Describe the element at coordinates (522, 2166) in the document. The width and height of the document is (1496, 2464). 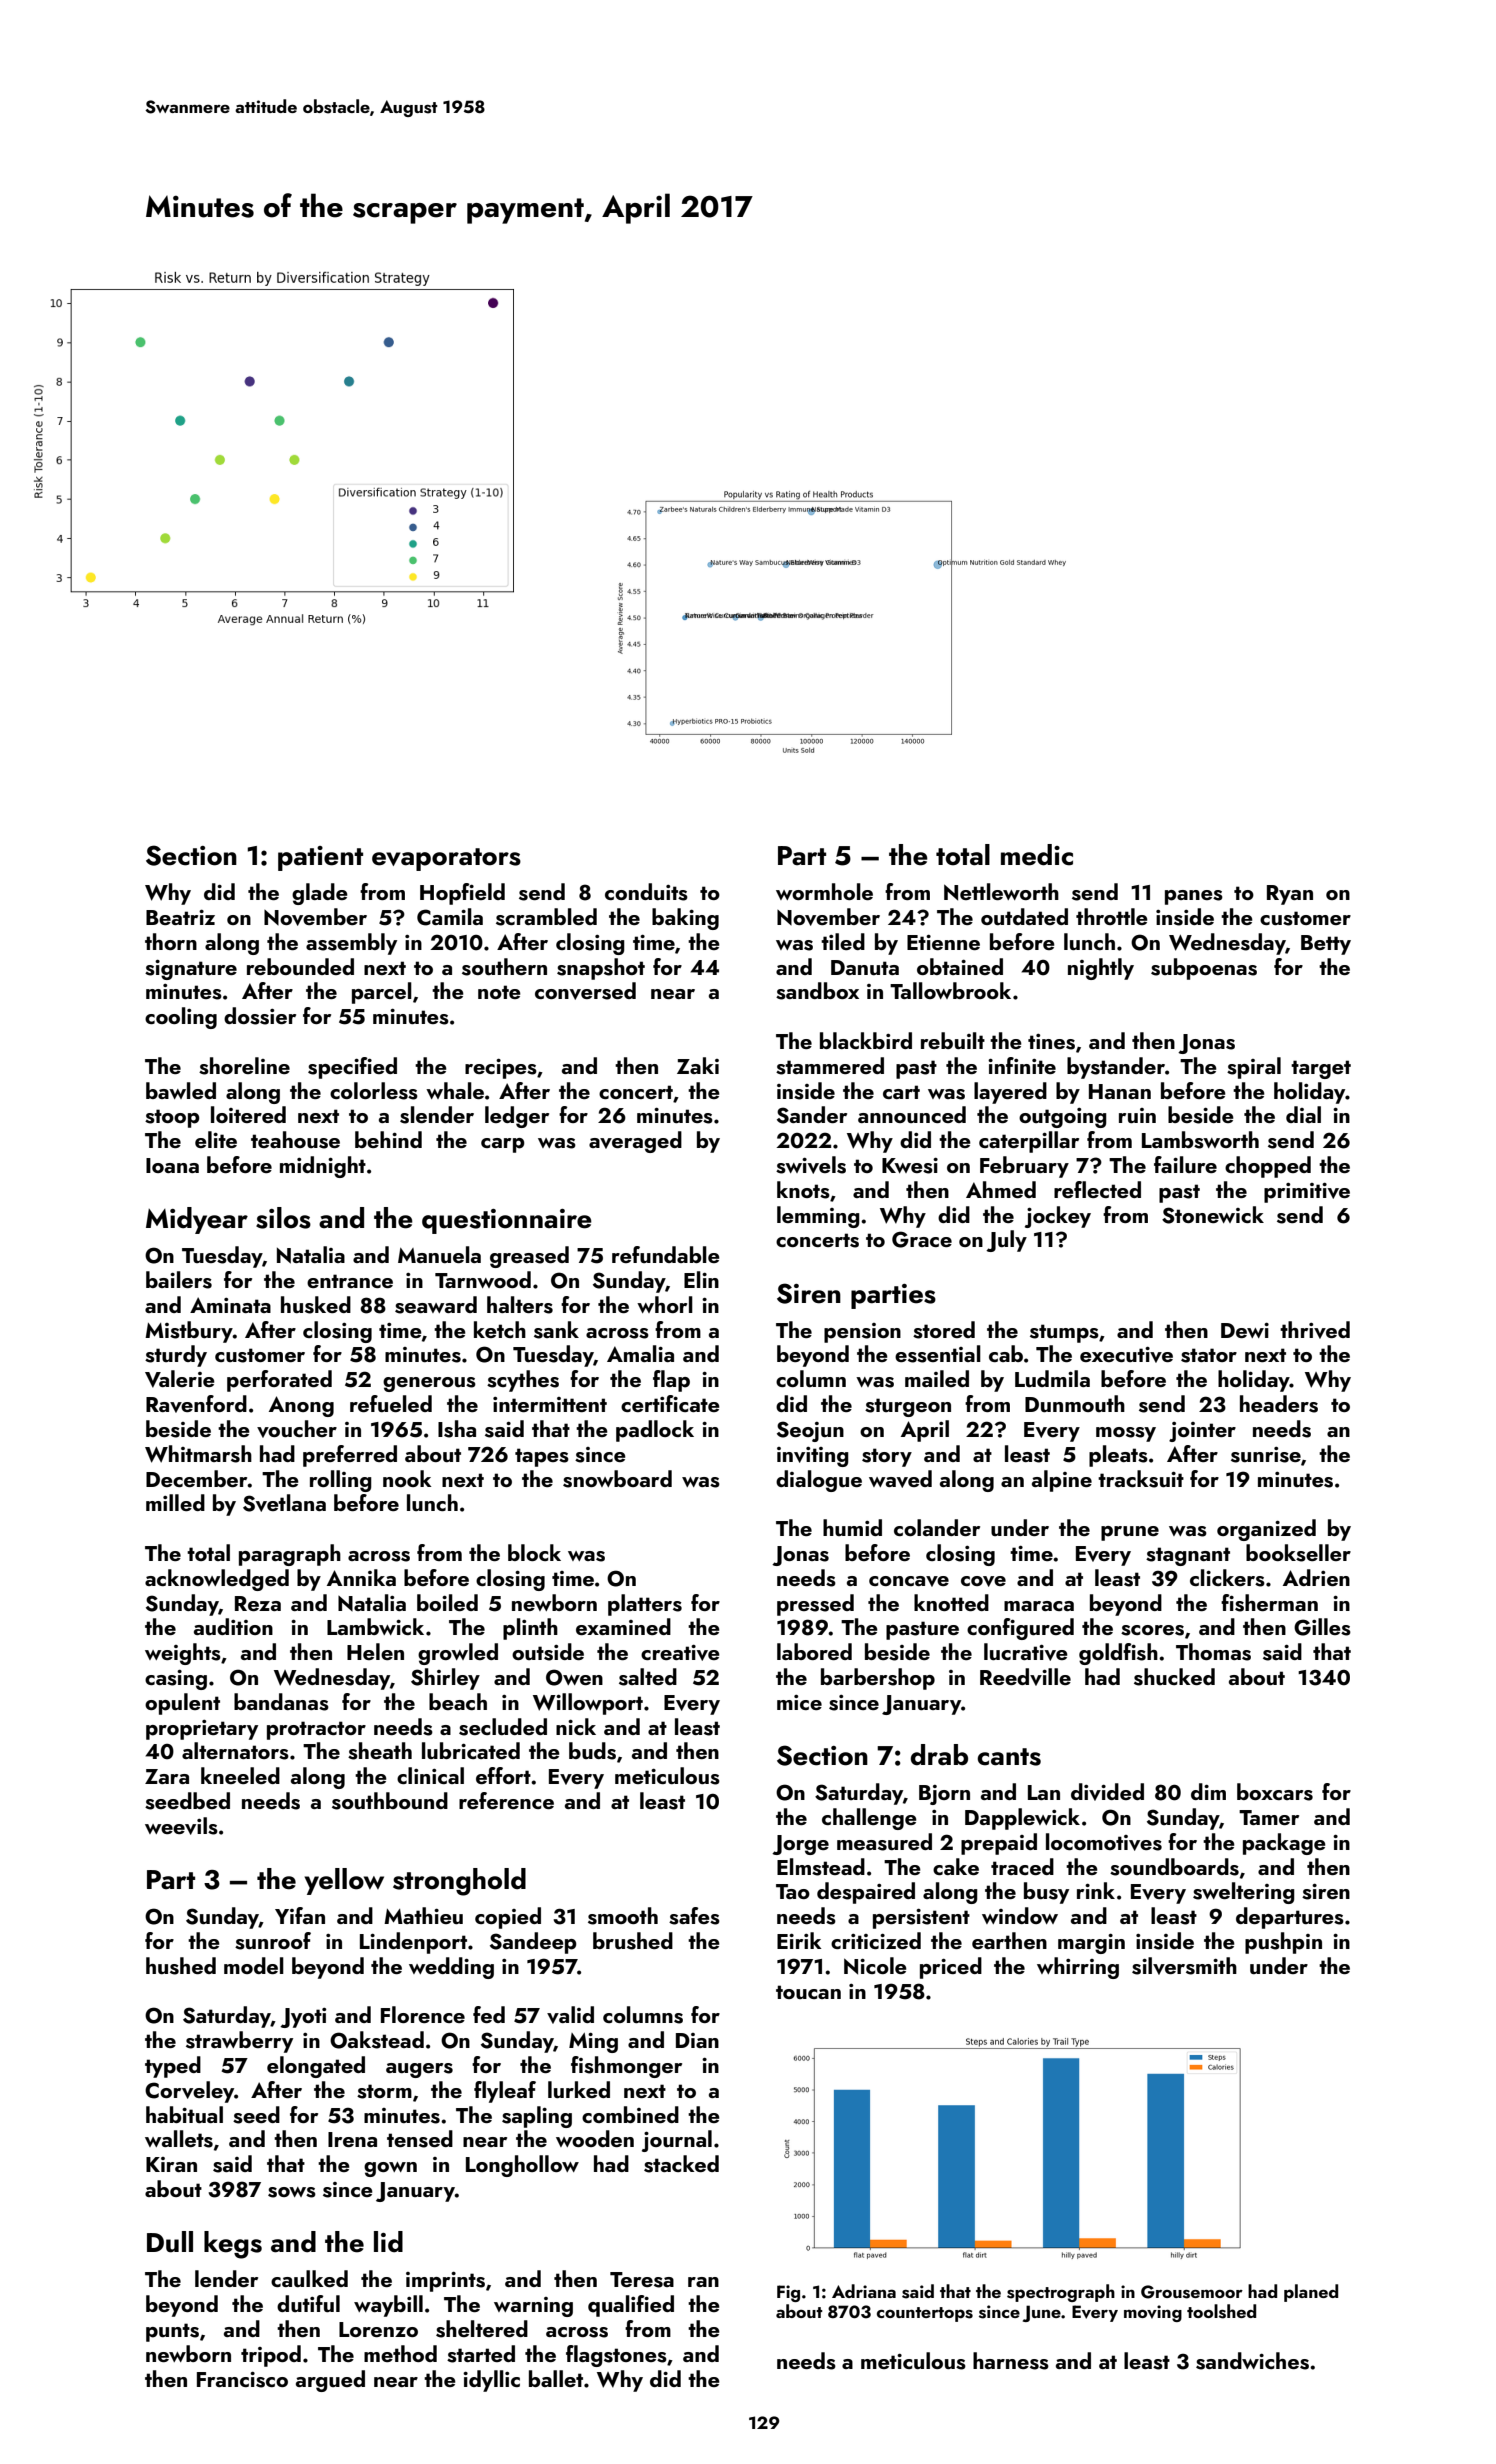
I see `Longhollow` at that location.
